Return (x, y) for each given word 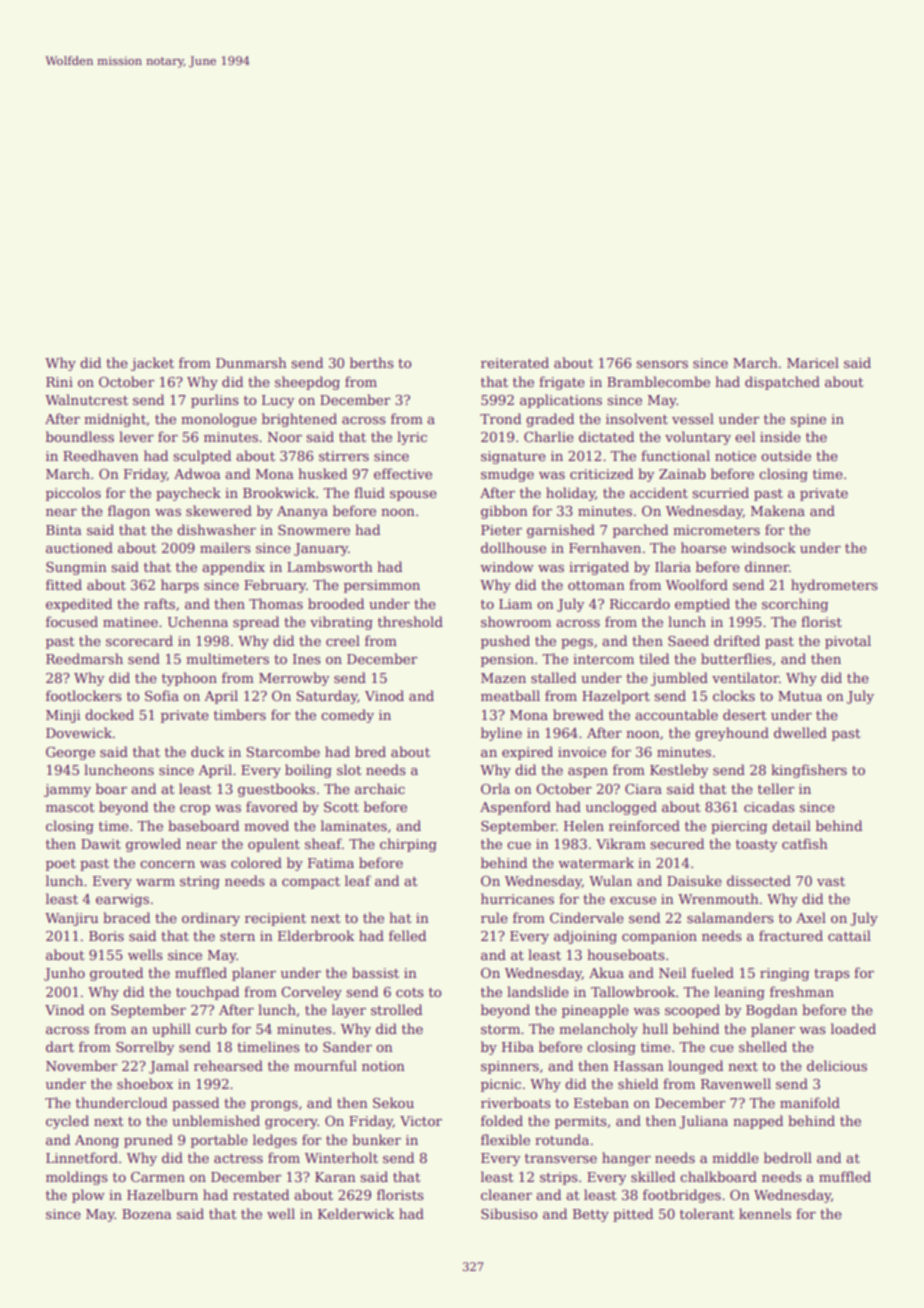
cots (410, 992)
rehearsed (228, 1065)
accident (659, 492)
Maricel (813, 362)
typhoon (189, 679)
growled (153, 845)
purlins (215, 401)
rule (494, 917)
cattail (849, 935)
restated (261, 1194)
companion (659, 937)
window (507, 566)
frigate (562, 383)
